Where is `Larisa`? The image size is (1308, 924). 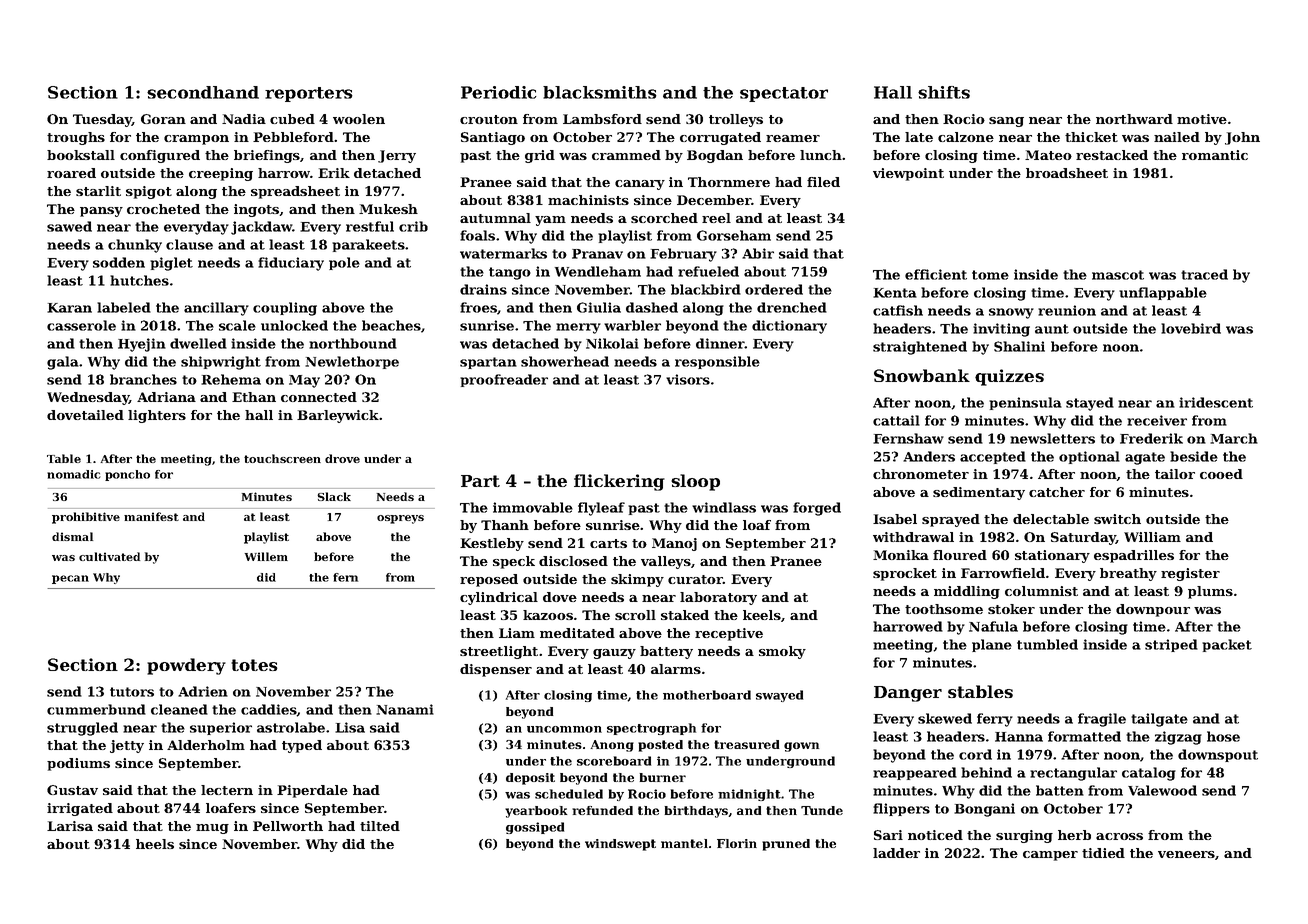 Larisa is located at coordinates (70, 826).
